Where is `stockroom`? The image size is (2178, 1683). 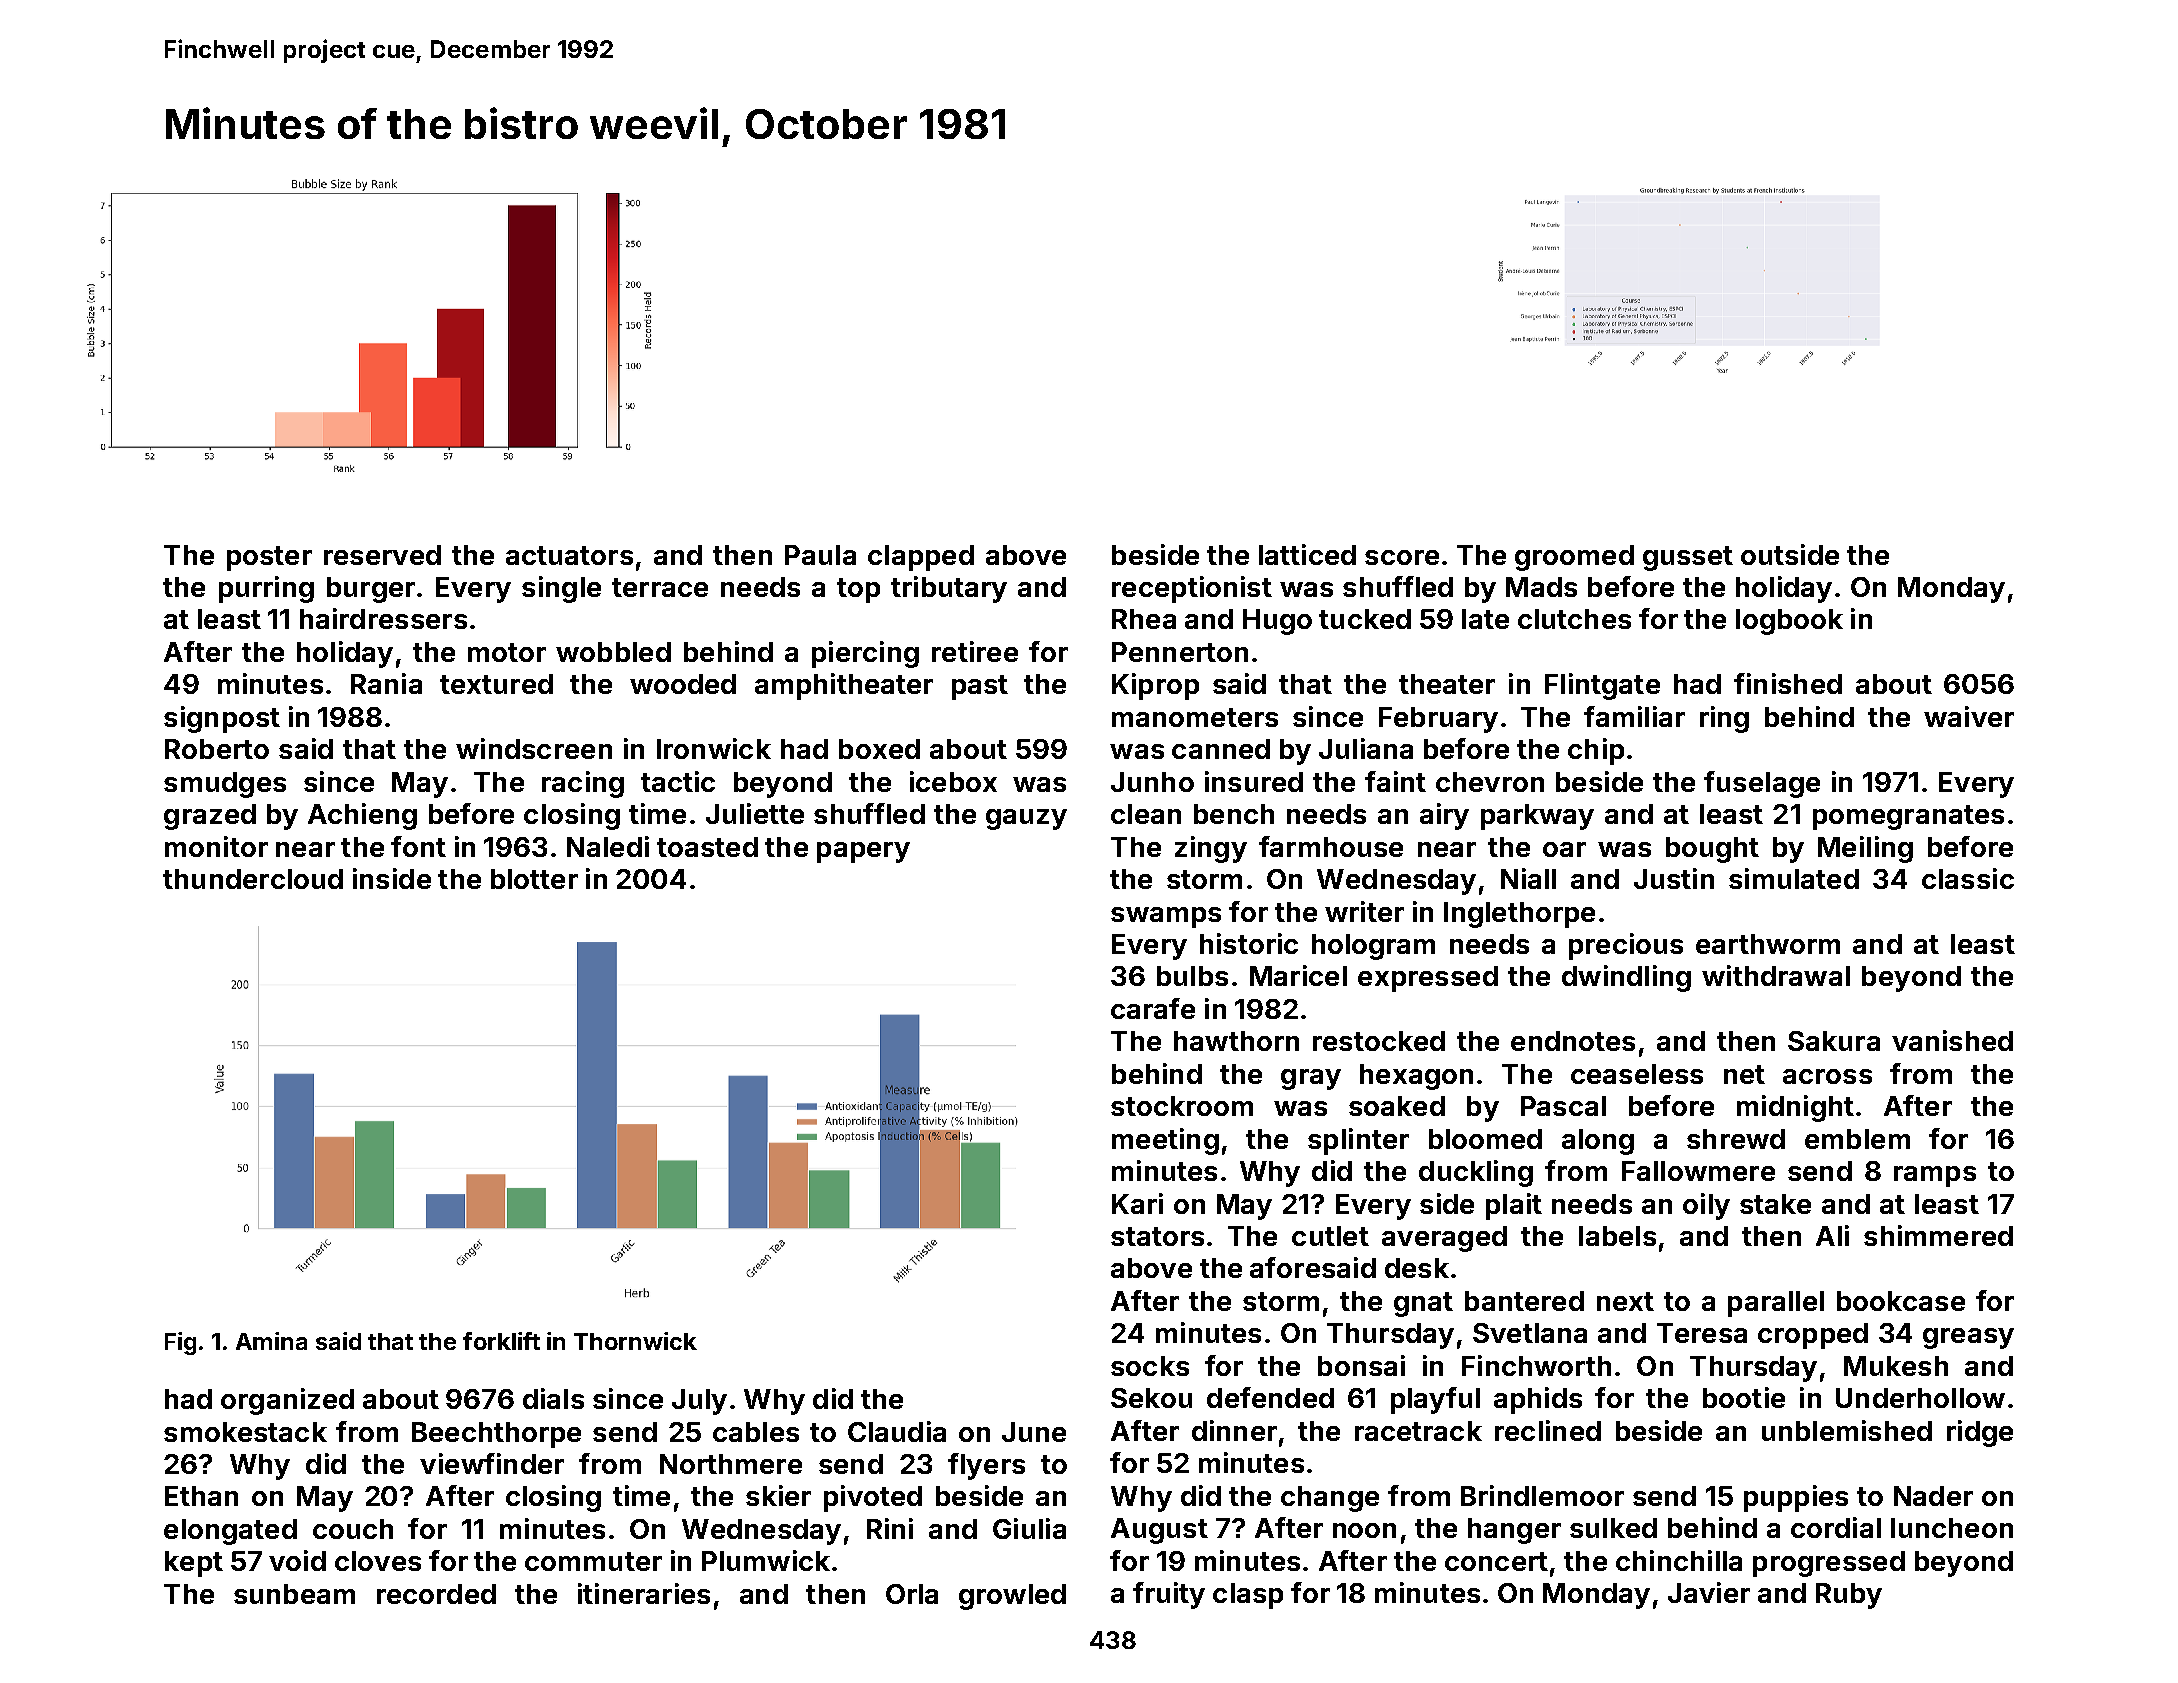
stockroom is located at coordinates (1182, 1106).
